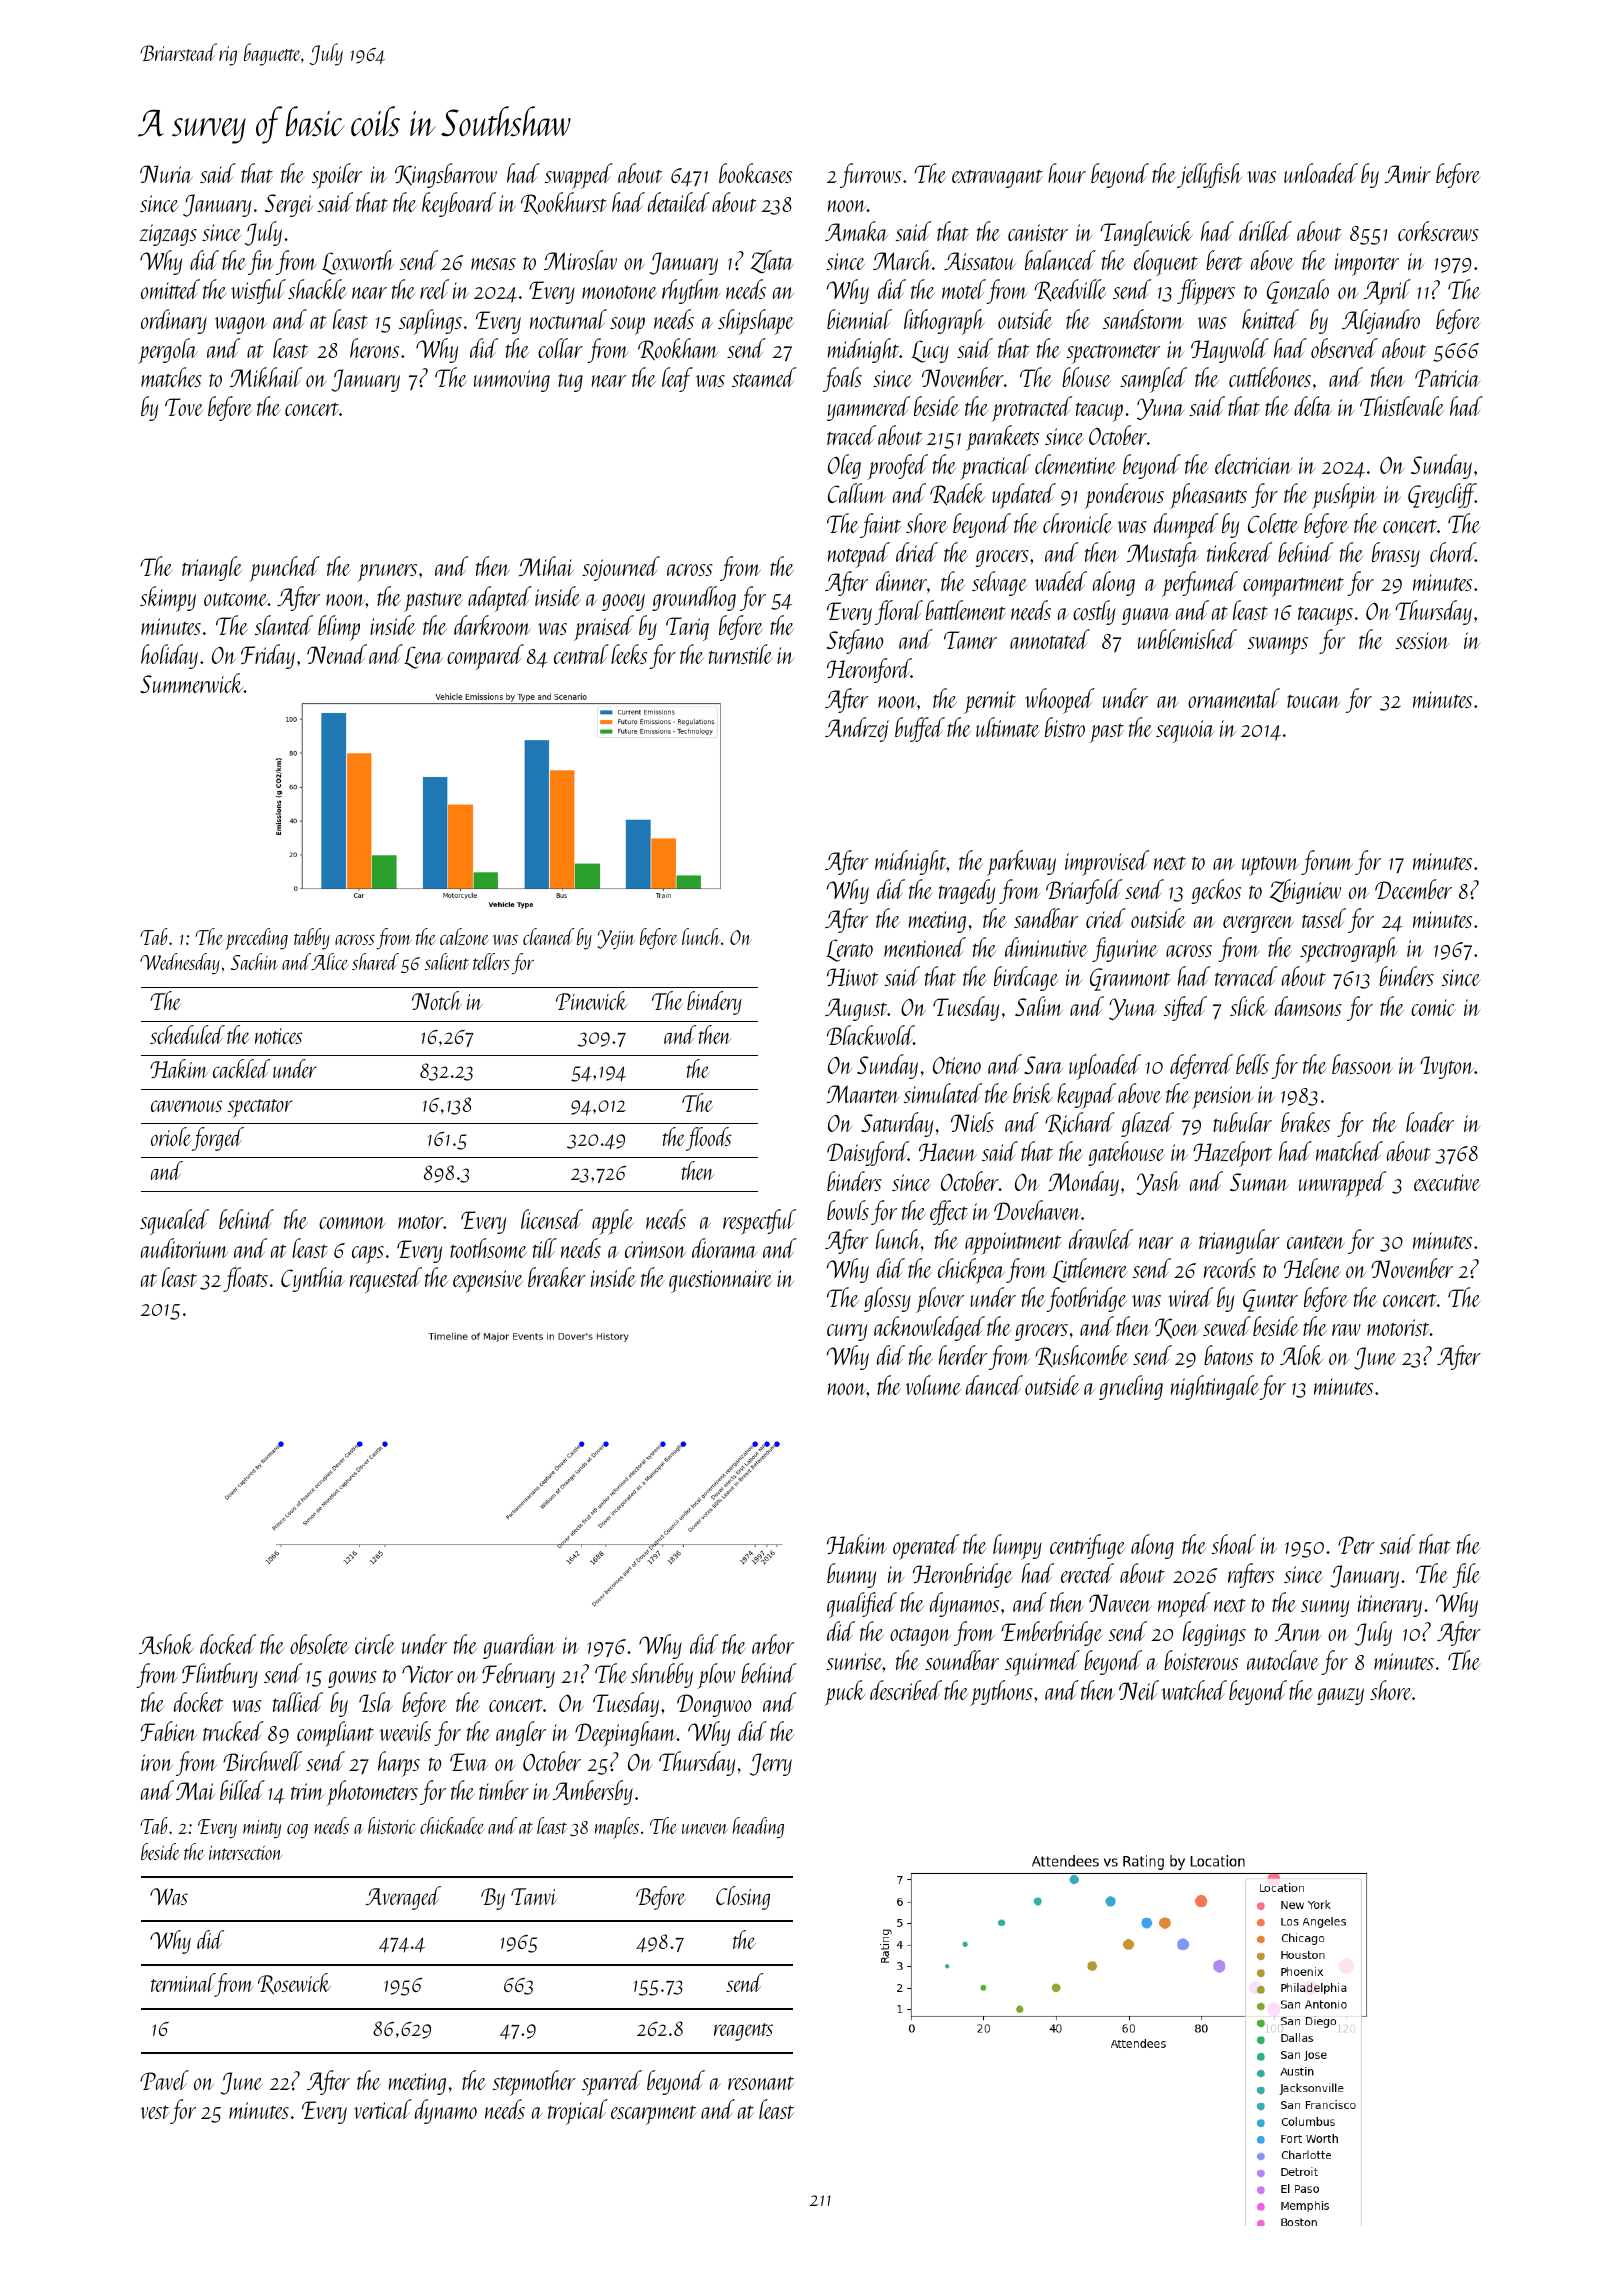 This image has height=2292, width=1620. What do you see at coordinates (192, 683) in the image?
I see `Summerwick` at bounding box center [192, 683].
